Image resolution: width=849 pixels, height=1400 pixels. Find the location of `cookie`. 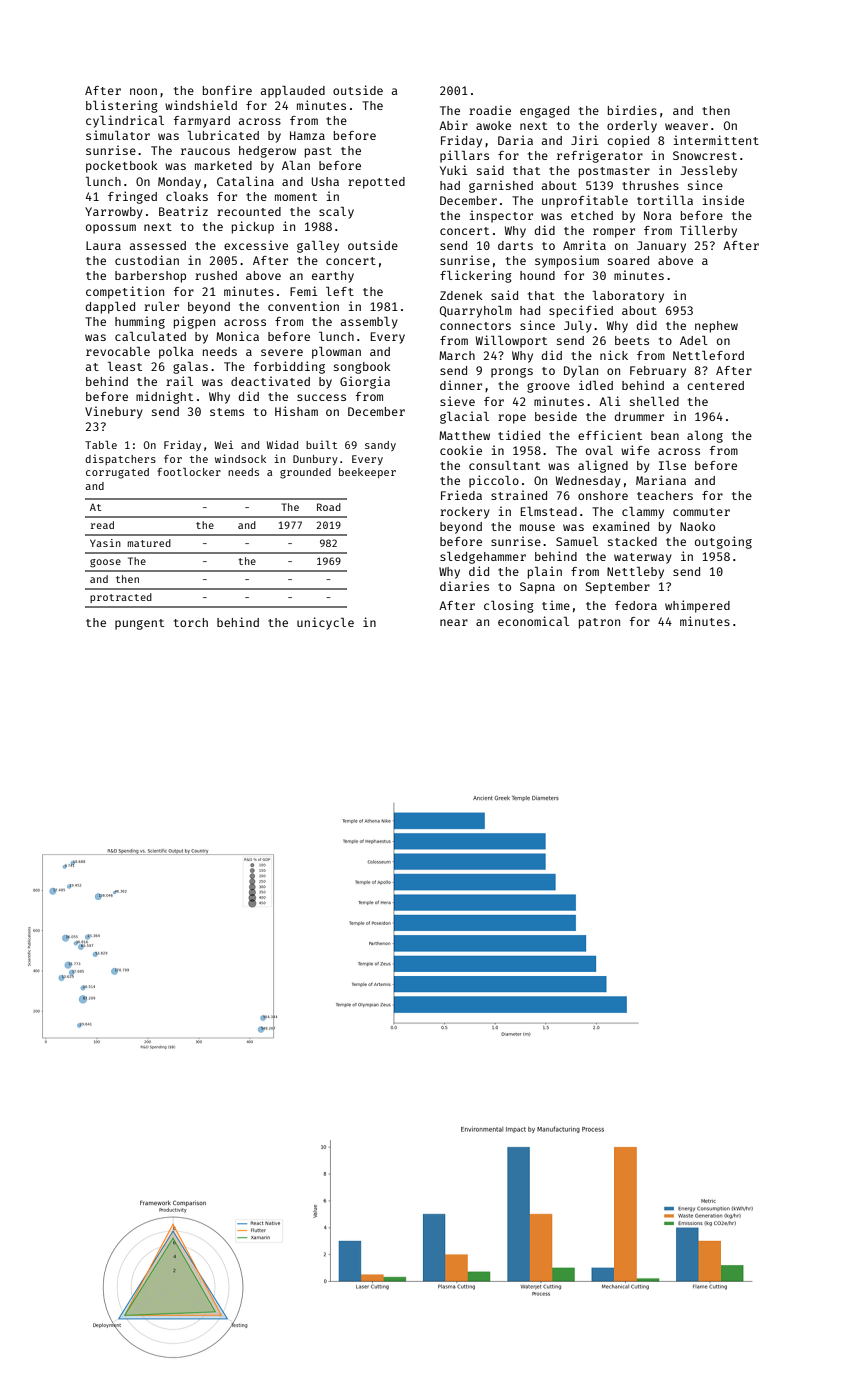

cookie is located at coordinates (461, 450).
